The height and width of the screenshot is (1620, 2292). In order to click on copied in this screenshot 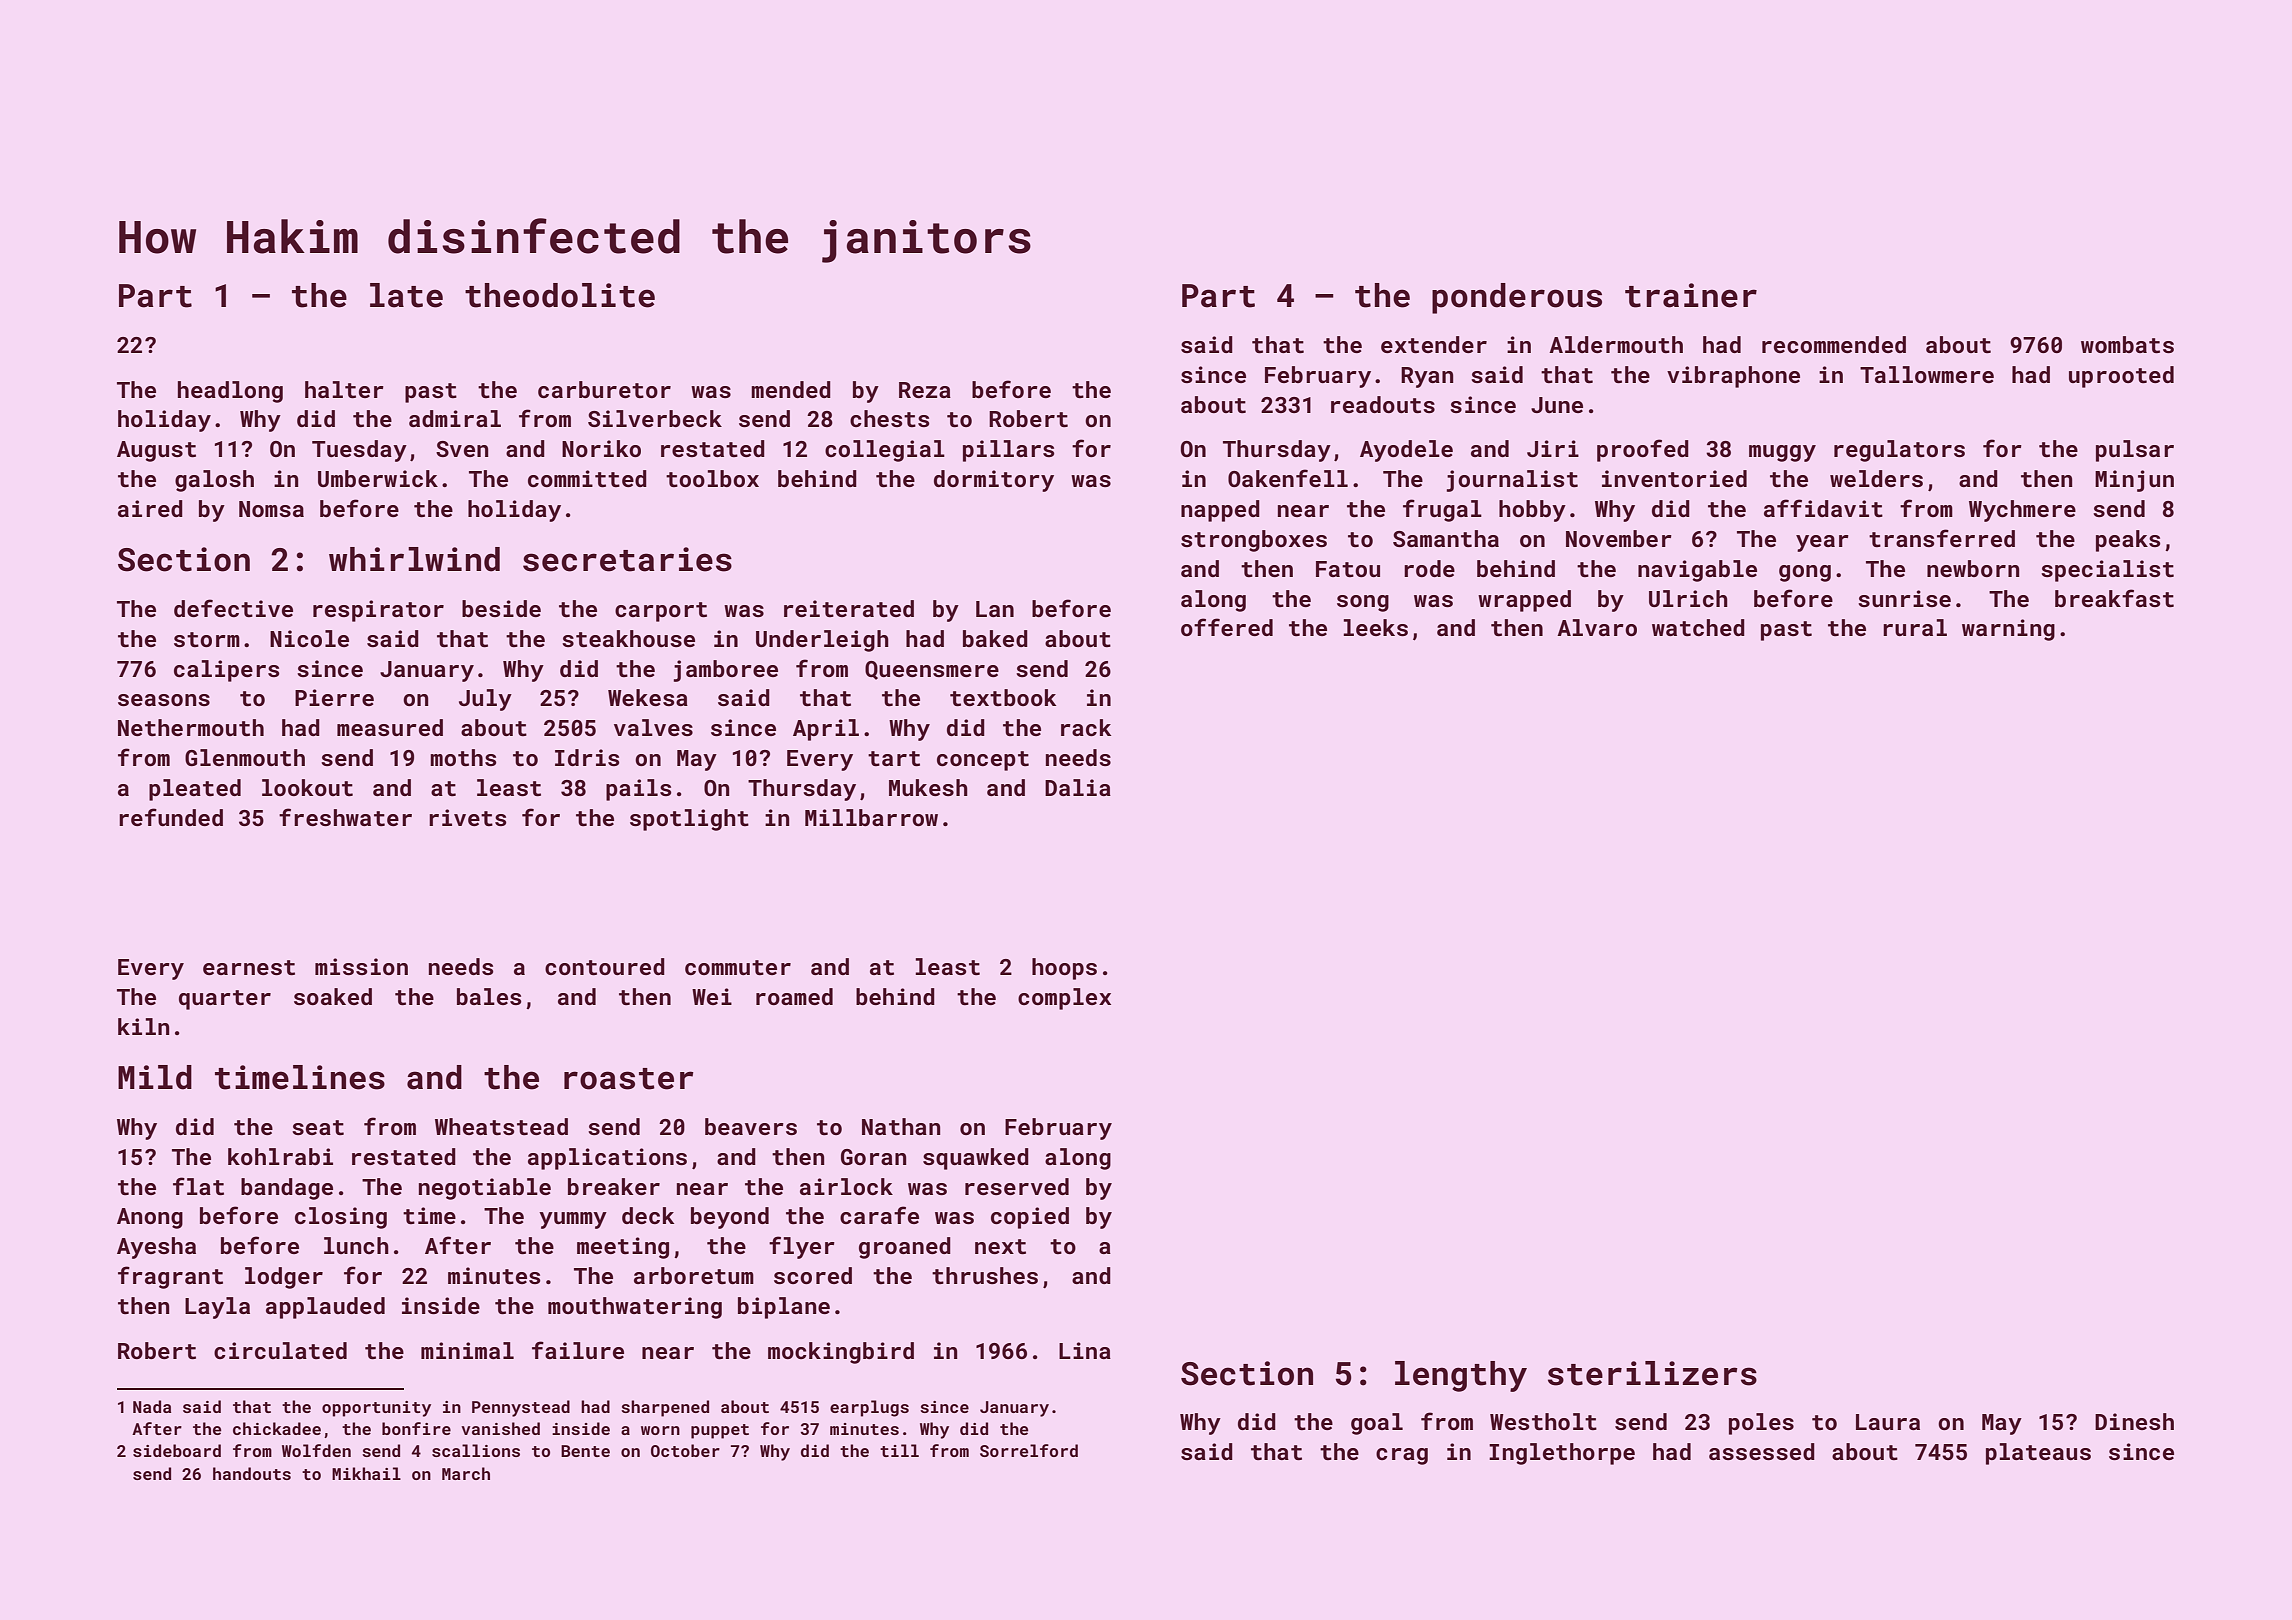, I will do `click(1030, 1218)`.
